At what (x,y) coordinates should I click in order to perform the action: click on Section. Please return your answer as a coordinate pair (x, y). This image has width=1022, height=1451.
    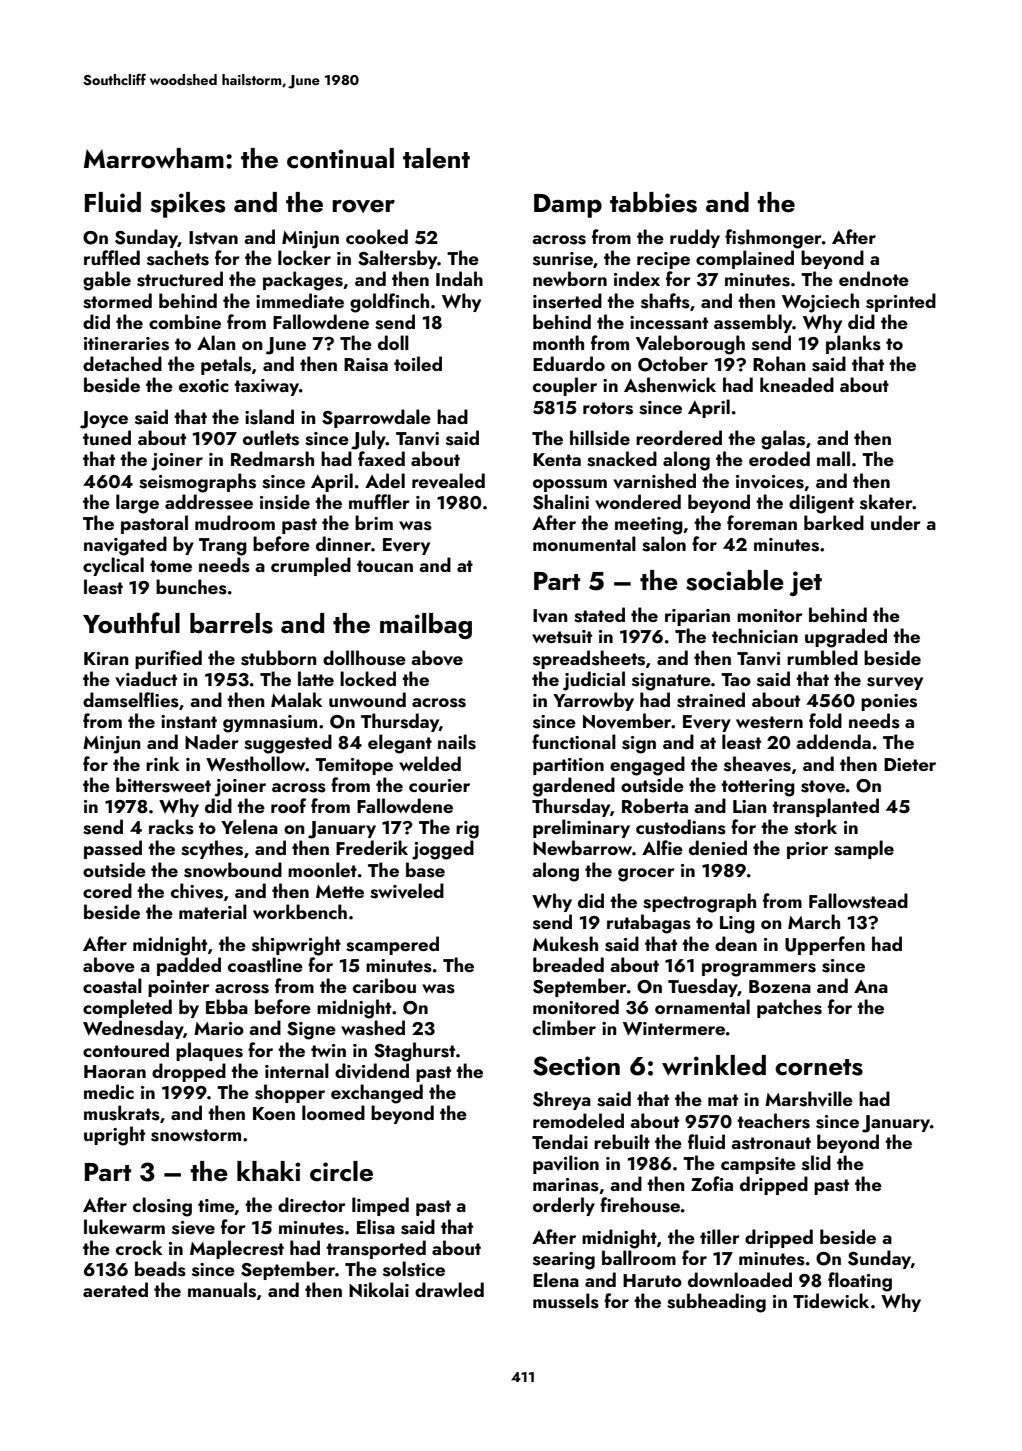
    Looking at the image, I should click on (576, 1066).
